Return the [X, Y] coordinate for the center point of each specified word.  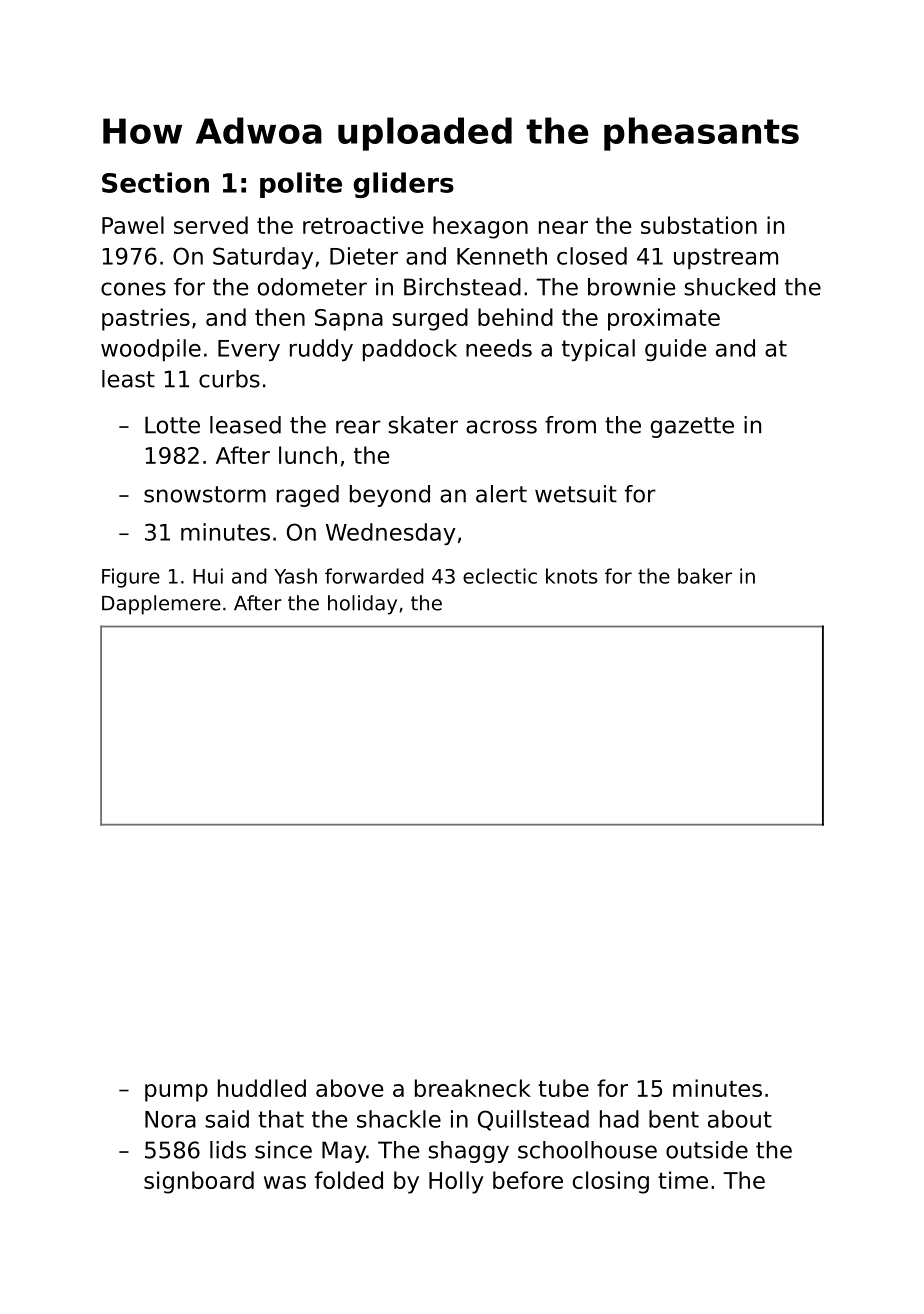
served [211, 225]
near [563, 227]
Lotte [172, 425]
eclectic [500, 576]
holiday [362, 605]
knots [572, 576]
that [281, 1119]
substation [699, 225]
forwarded [374, 576]
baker [705, 576]
